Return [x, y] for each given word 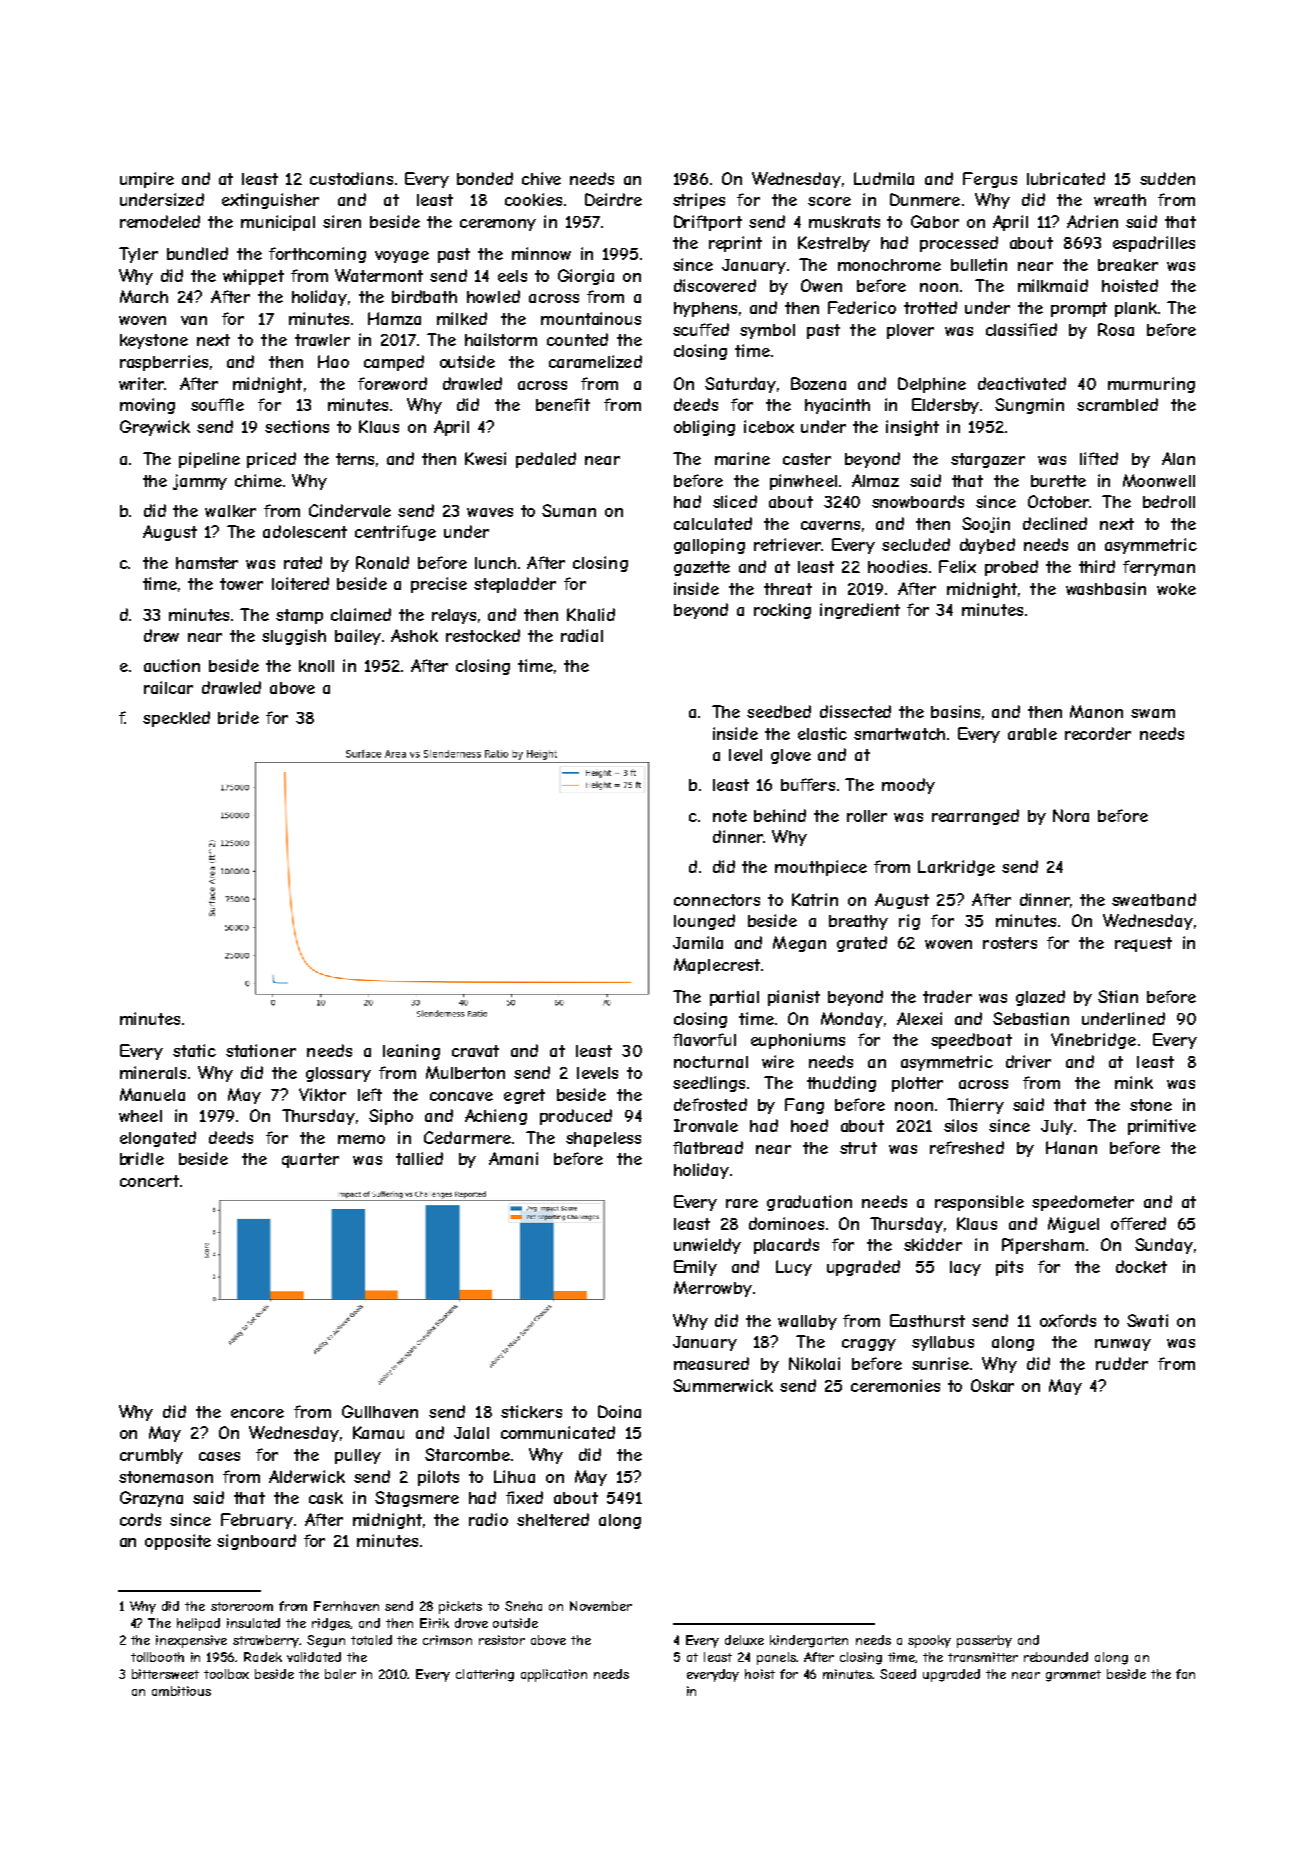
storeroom [242, 1606]
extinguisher [270, 201]
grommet [1073, 1676]
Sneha [523, 1606]
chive [541, 178]
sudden [1167, 178]
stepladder [515, 585]
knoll [316, 666]
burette [1058, 481]
